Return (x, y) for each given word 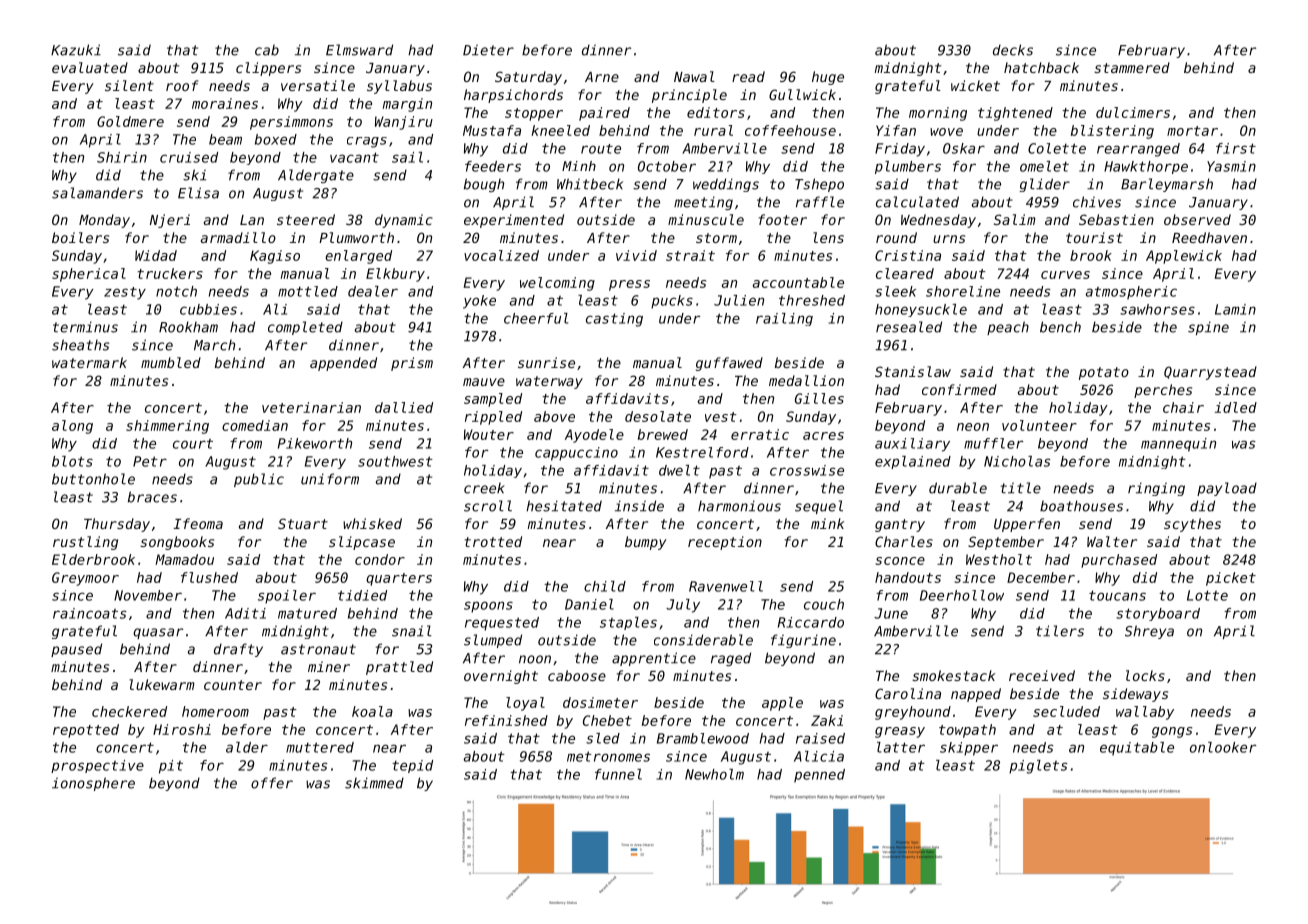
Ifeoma (198, 523)
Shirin (122, 157)
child (605, 586)
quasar (158, 633)
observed (1197, 219)
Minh (579, 166)
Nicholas (1017, 461)
